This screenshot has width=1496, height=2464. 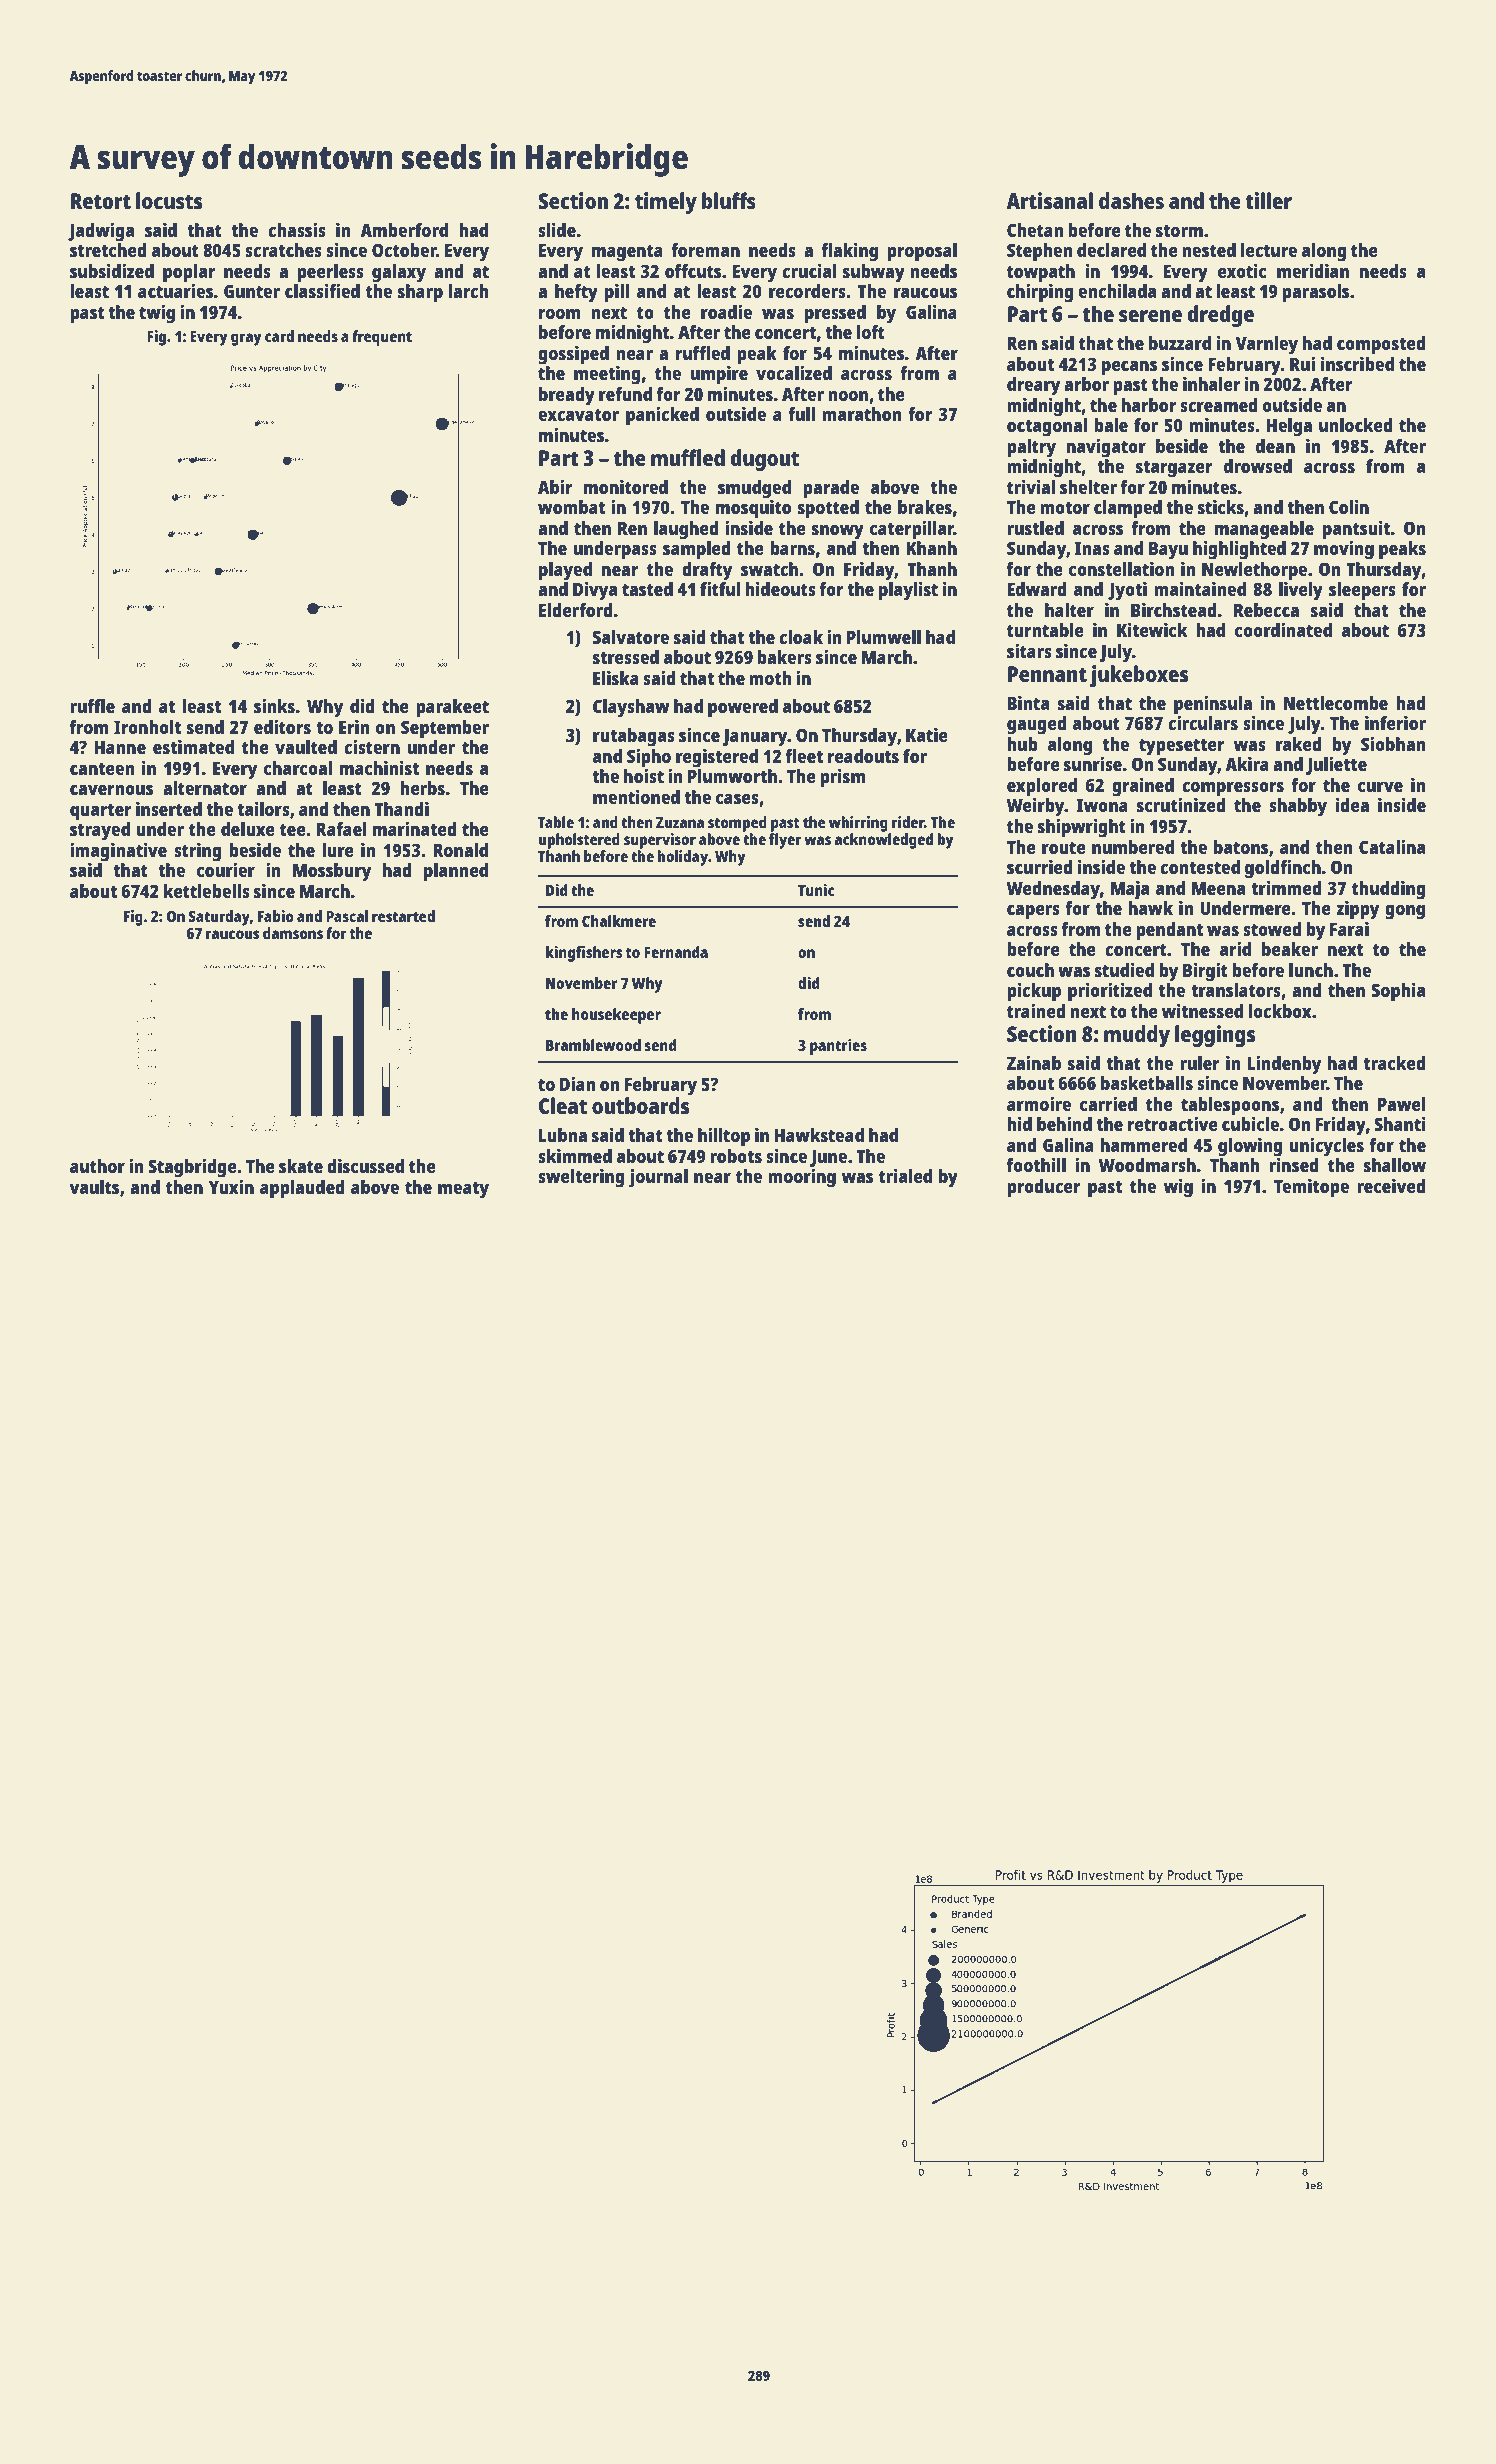 I want to click on housekeeper, so click(x=616, y=1016).
